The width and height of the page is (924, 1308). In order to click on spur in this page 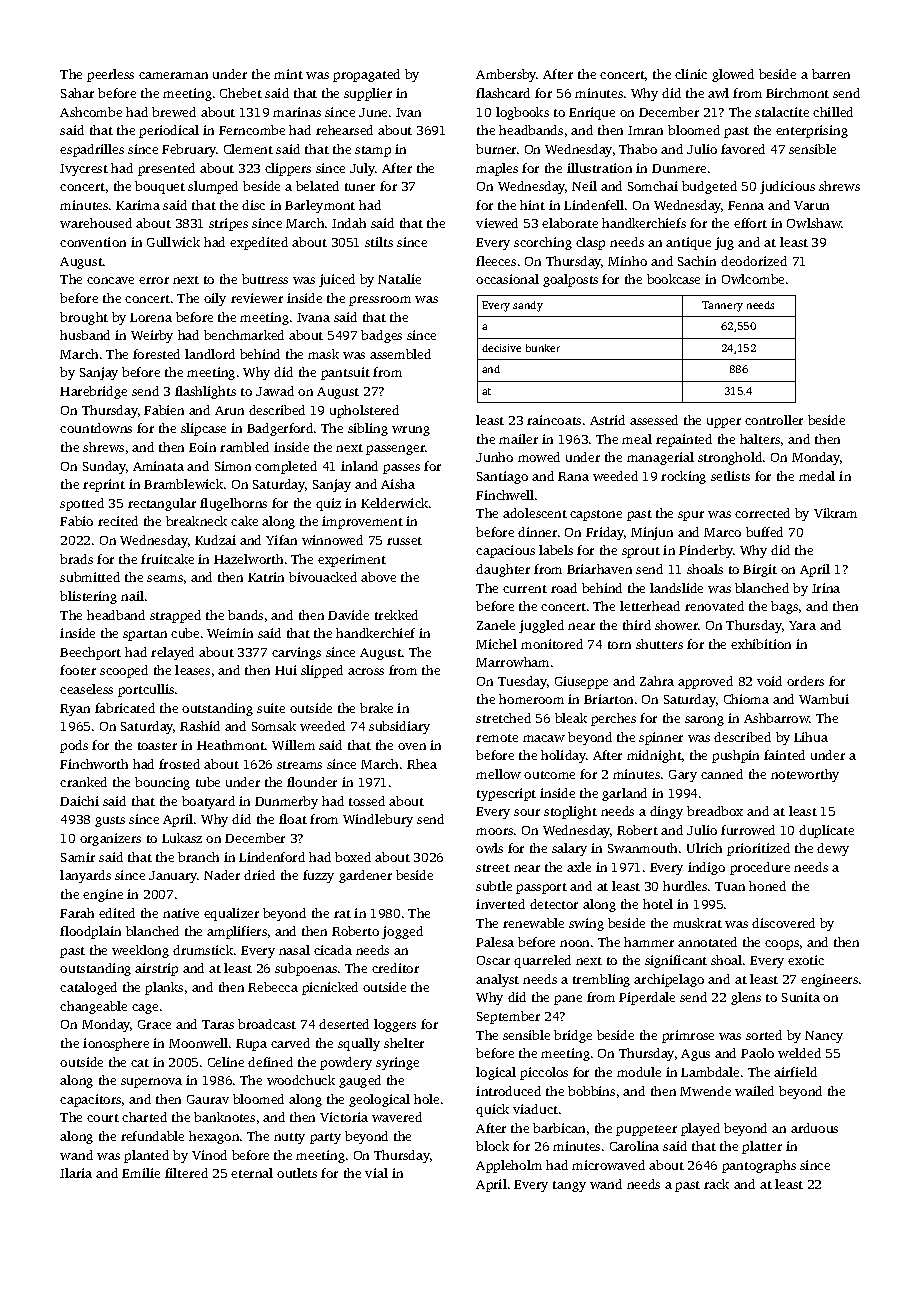, I will do `click(691, 516)`.
